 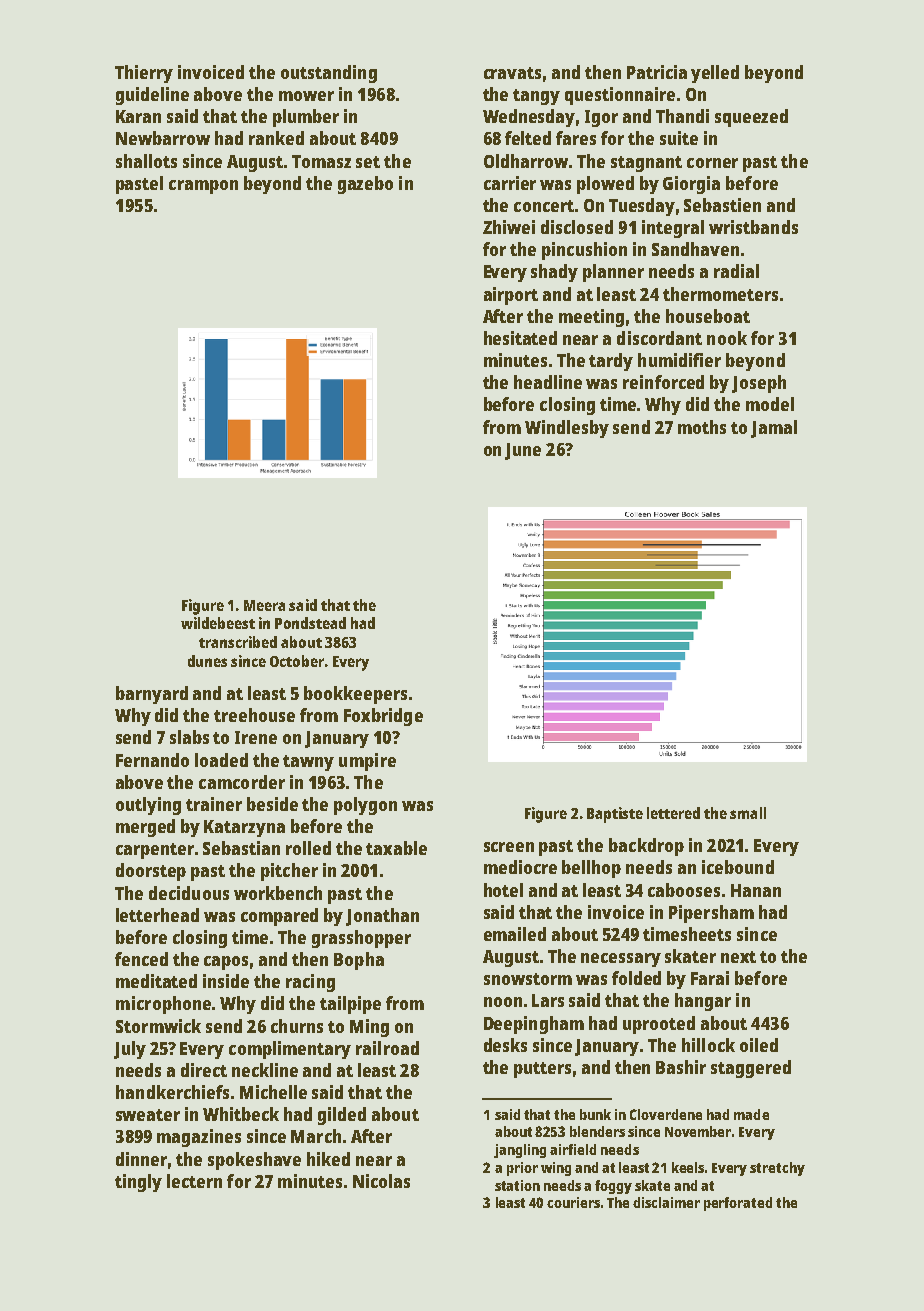 I want to click on Foxbridge, so click(x=383, y=717).
